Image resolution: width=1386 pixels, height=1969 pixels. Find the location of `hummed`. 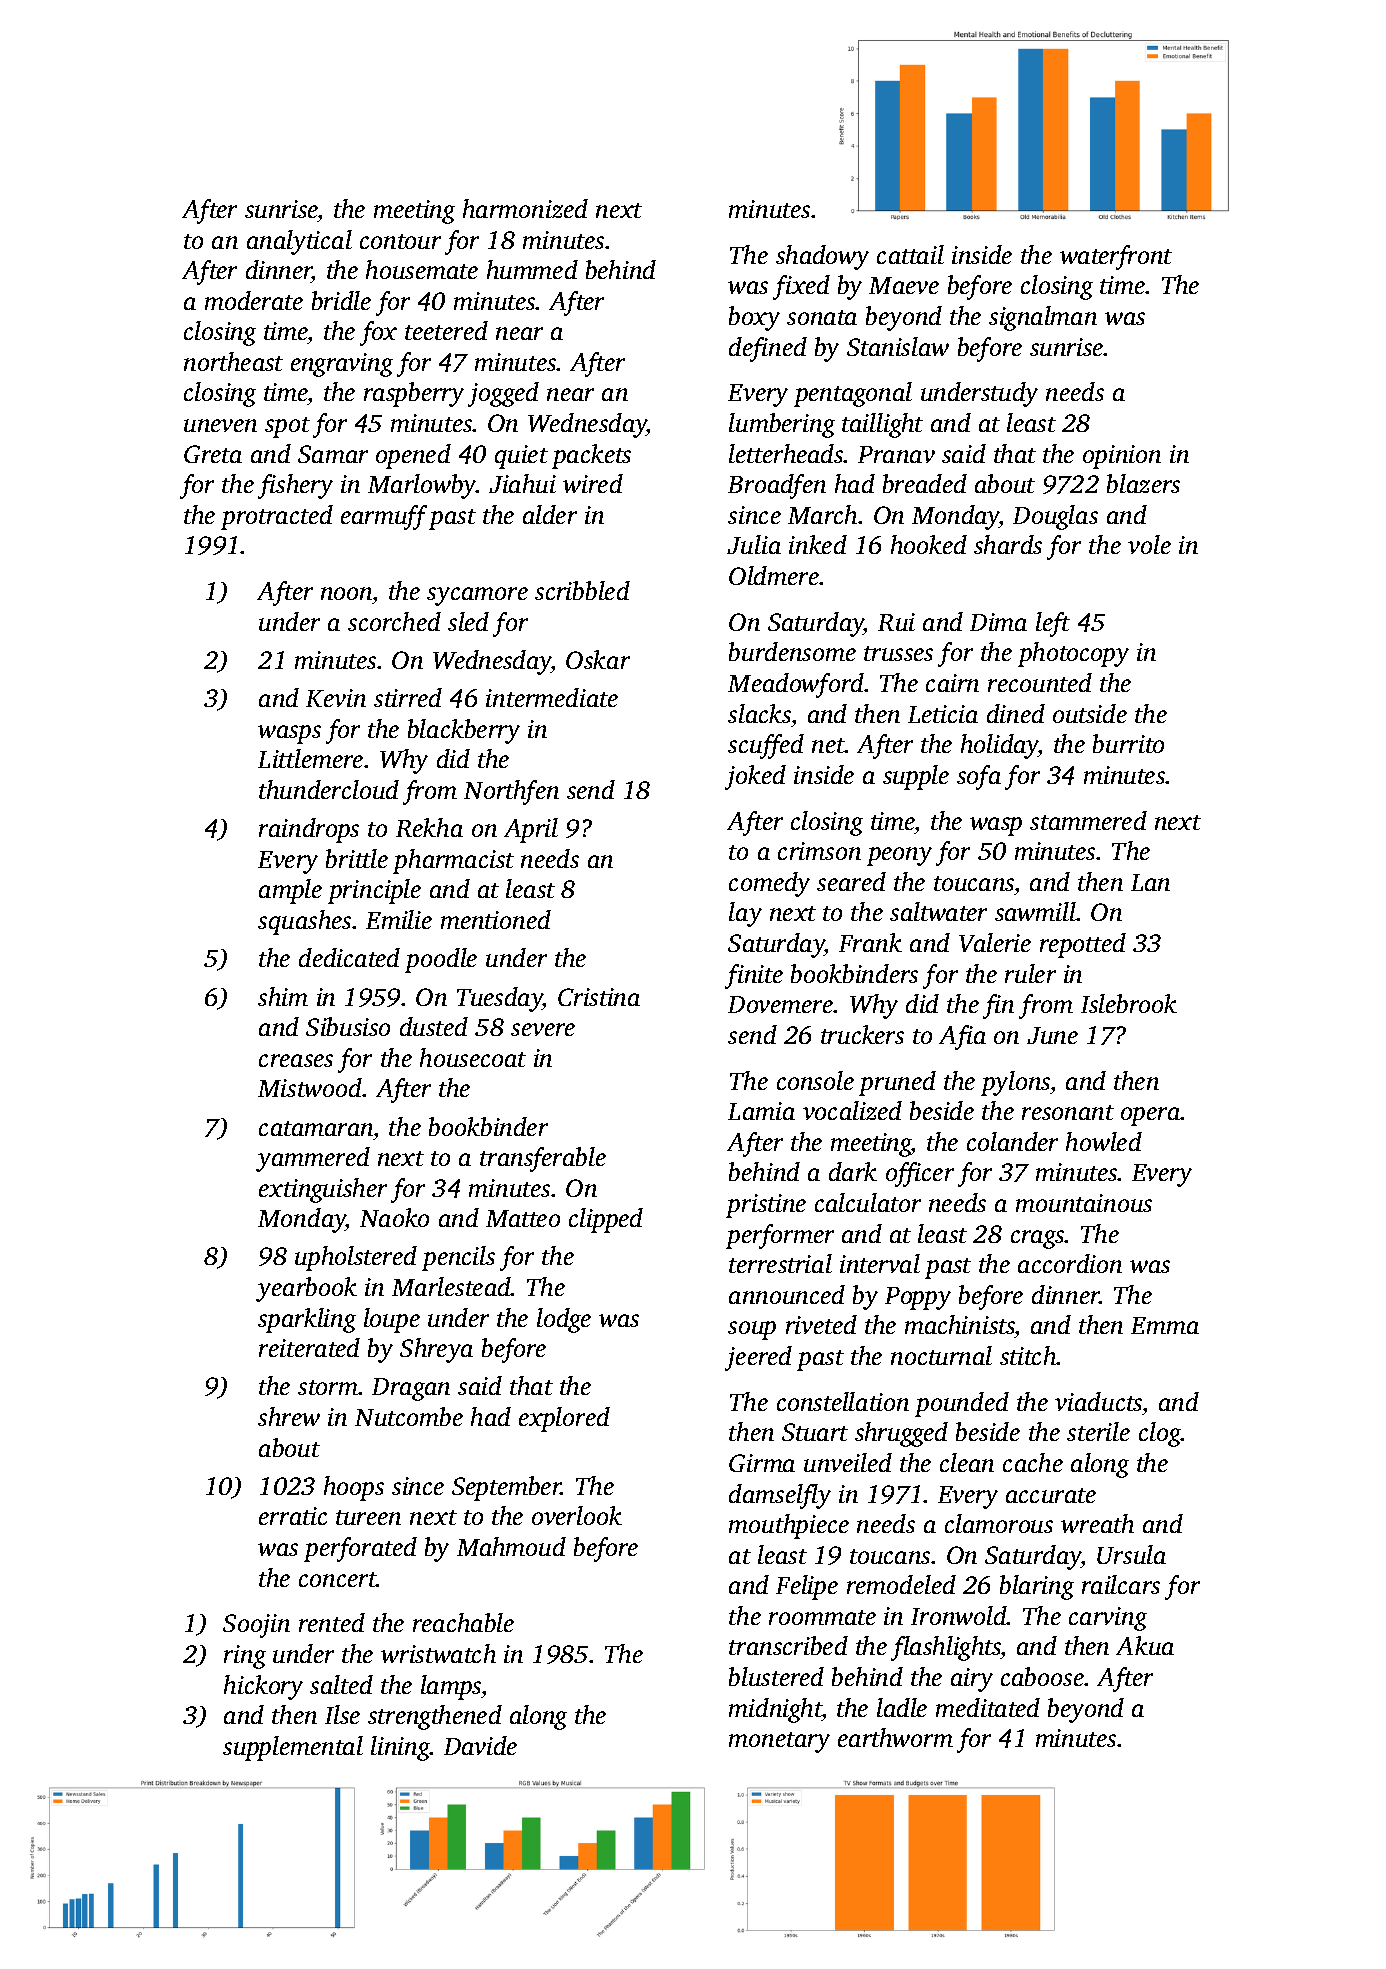

hummed is located at coordinates (532, 269).
